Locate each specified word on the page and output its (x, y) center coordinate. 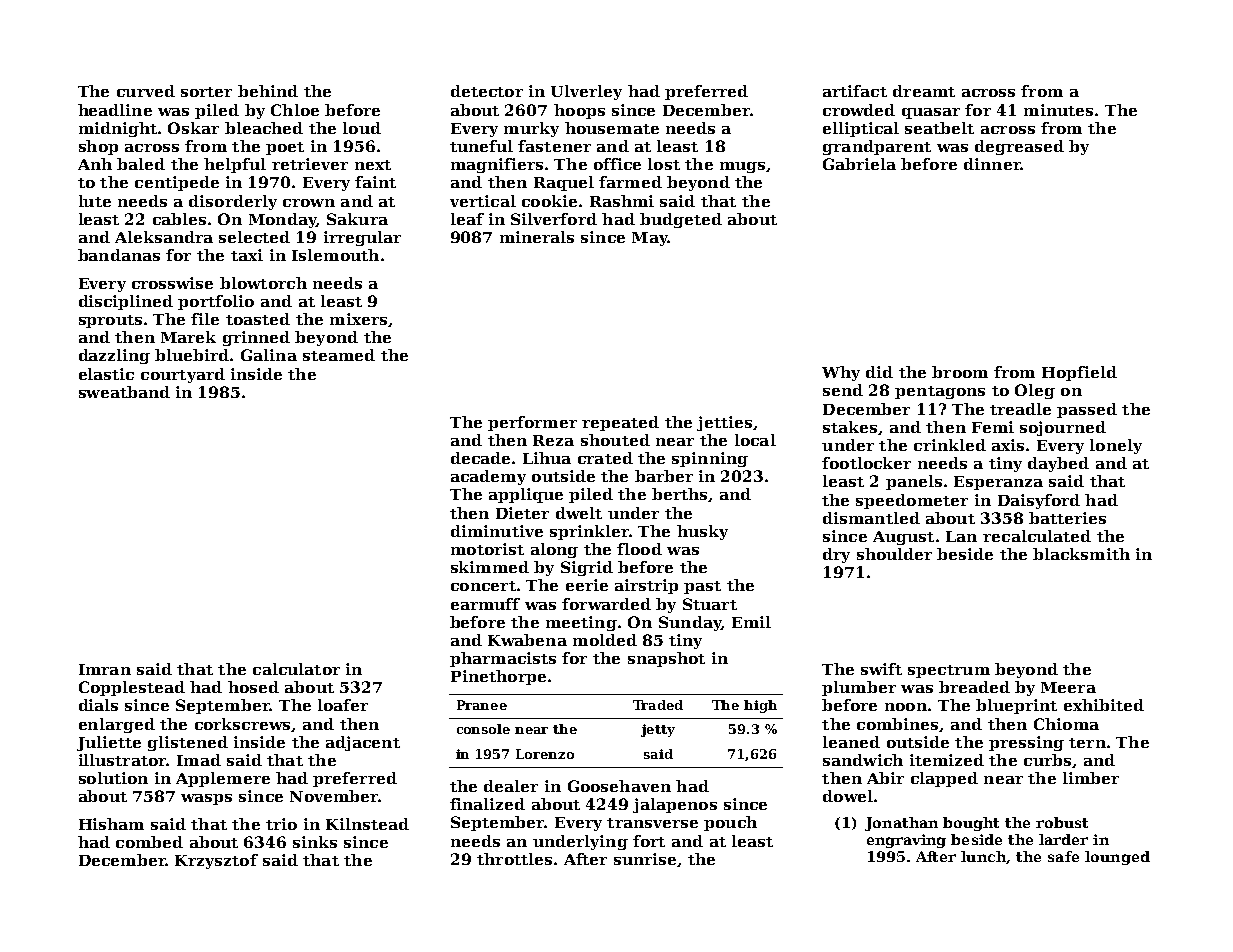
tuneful (481, 146)
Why (841, 373)
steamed (339, 355)
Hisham (111, 824)
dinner (992, 164)
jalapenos (675, 805)
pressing (1026, 743)
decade (480, 458)
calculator (296, 669)
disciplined (126, 302)
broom (960, 372)
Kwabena (527, 640)
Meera (1068, 687)
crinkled (950, 445)
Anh (95, 164)
